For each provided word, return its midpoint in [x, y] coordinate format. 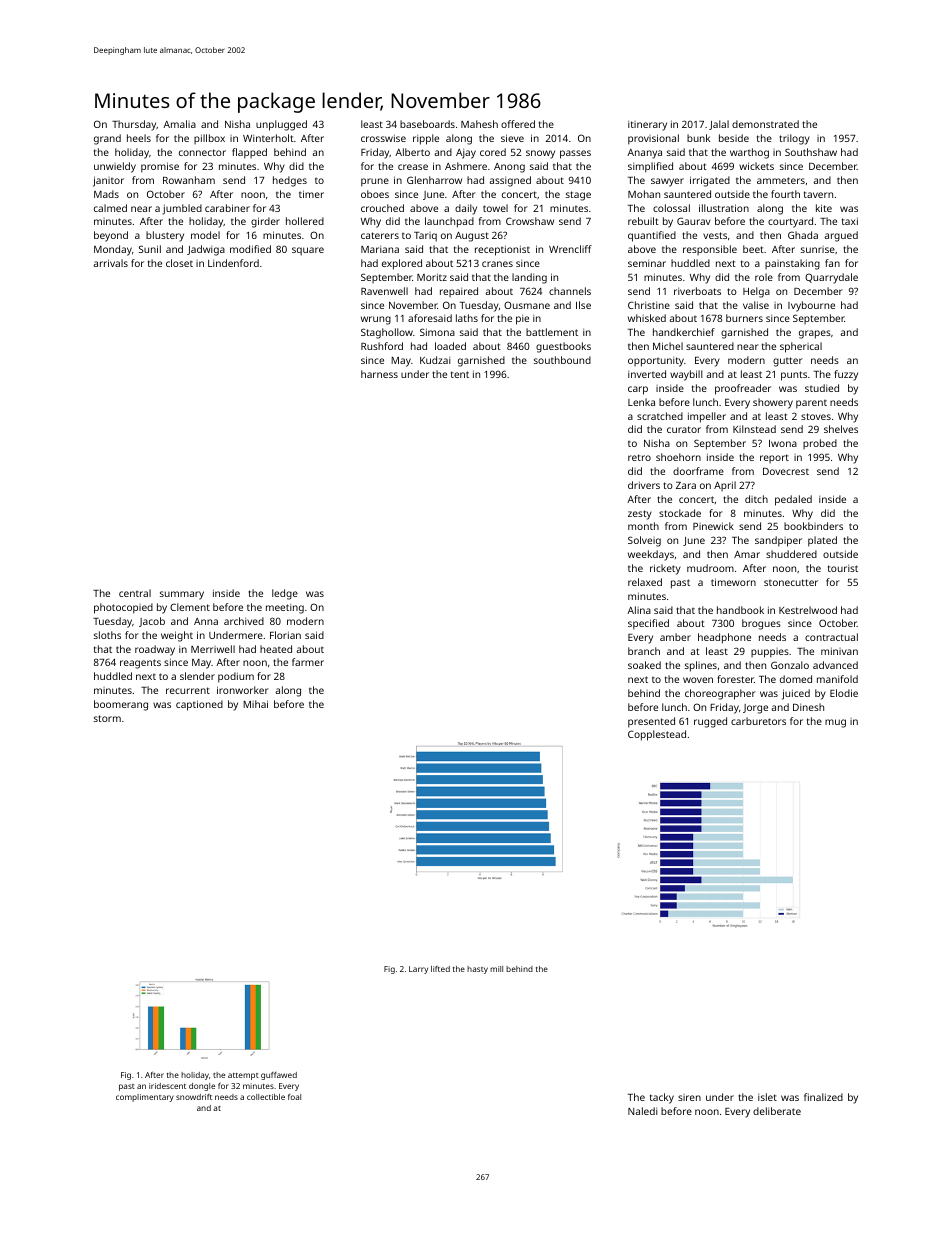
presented [651, 722]
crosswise [383, 138]
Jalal [719, 125]
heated [276, 649]
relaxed [645, 582]
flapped [249, 153]
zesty [640, 515]
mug [835, 723]
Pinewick [713, 526]
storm [107, 718]
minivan [839, 651]
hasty [477, 970]
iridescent [167, 1086]
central [135, 593]
